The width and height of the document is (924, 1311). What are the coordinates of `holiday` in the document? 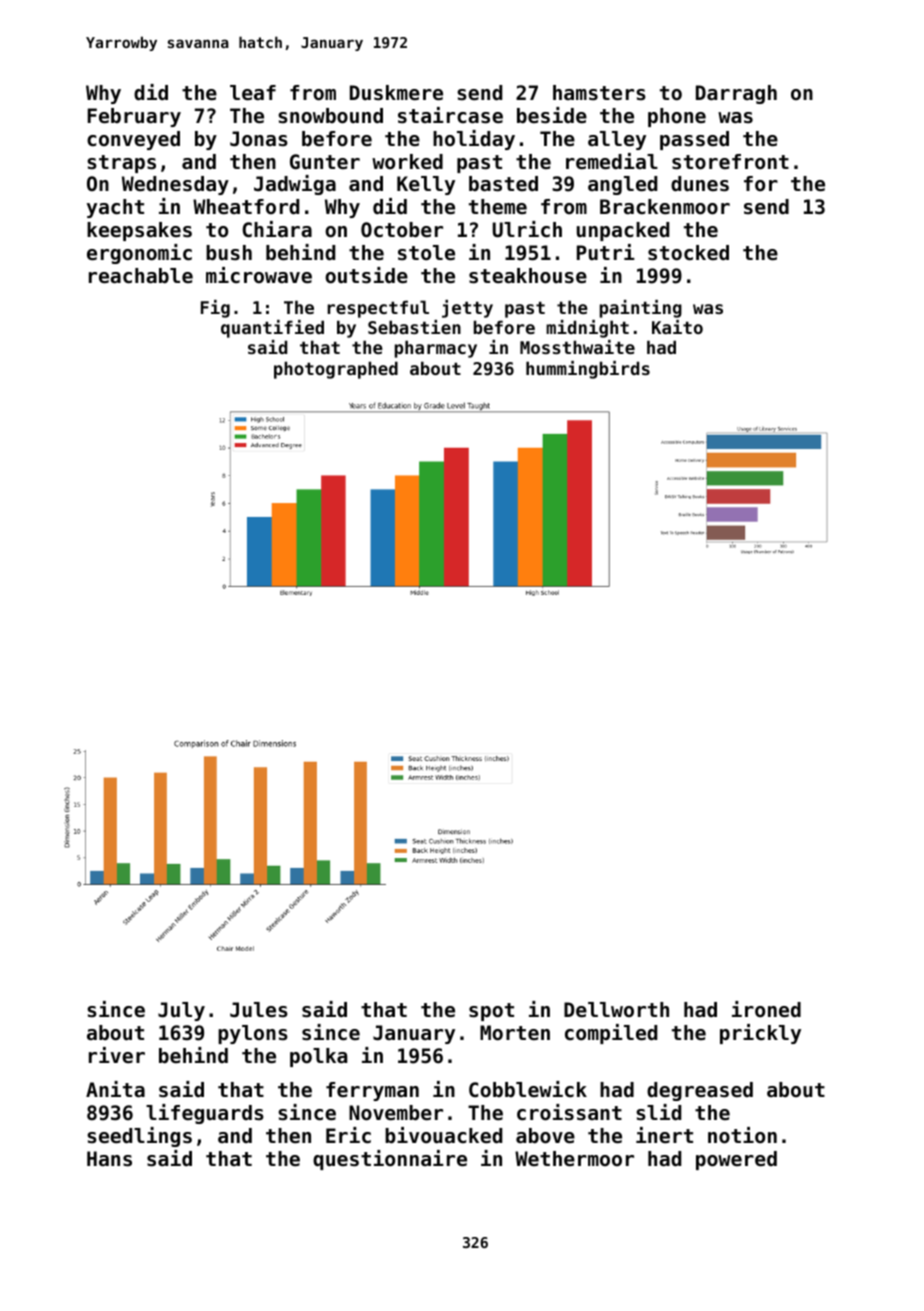 It's located at (474, 140).
